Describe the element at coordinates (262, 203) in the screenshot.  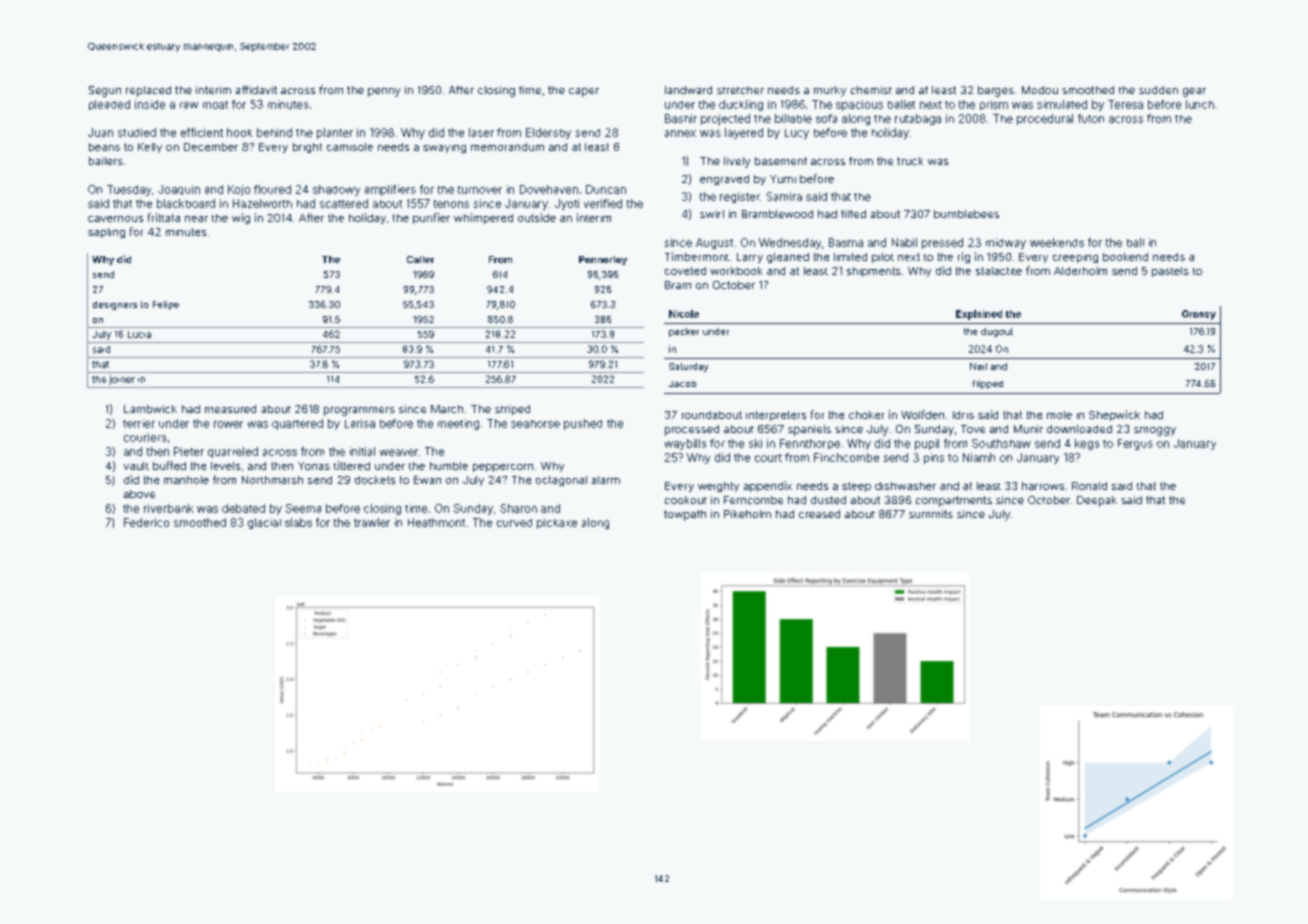
I see `Hazelworth` at that location.
